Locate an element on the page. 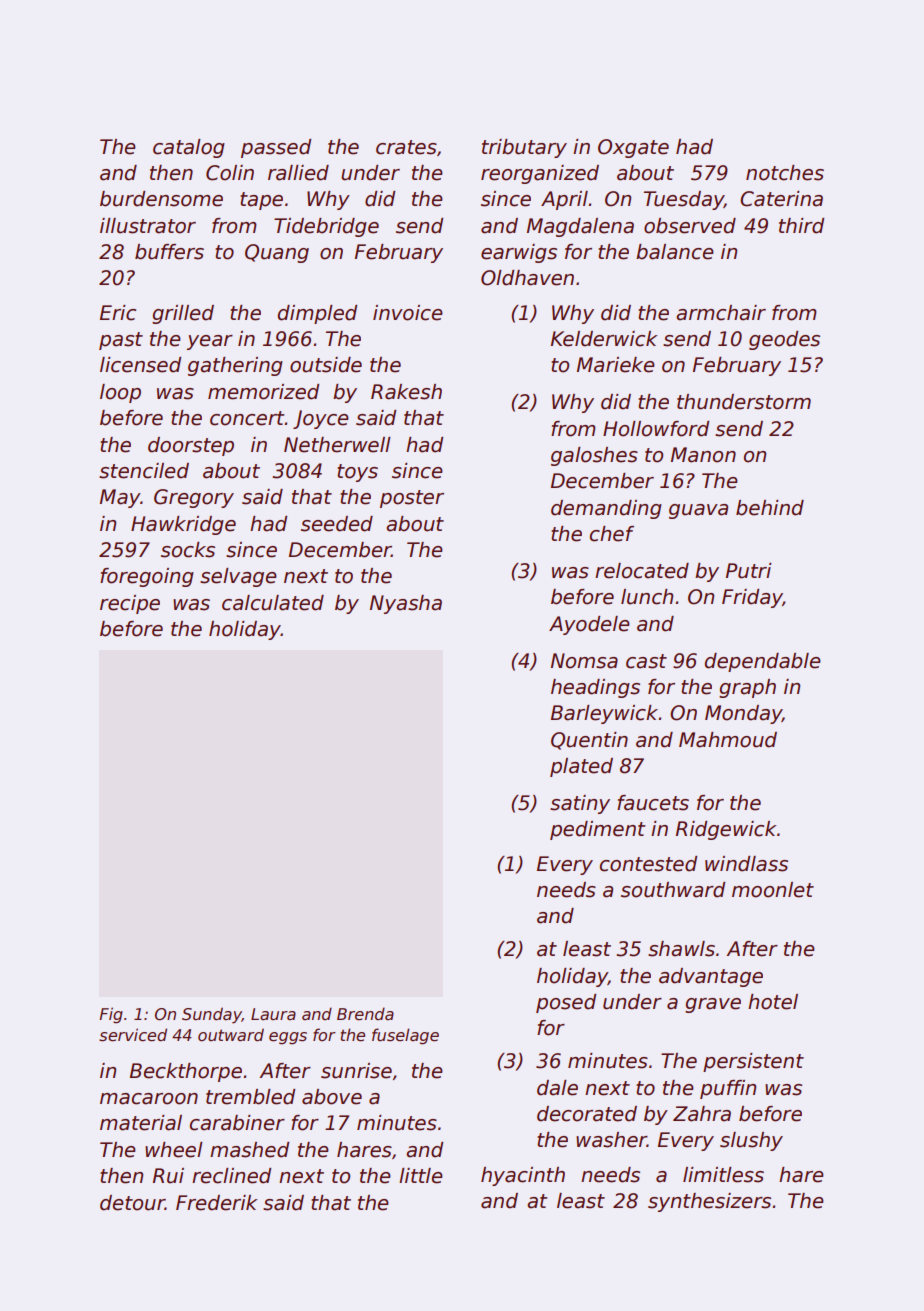 Image resolution: width=924 pixels, height=1311 pixels. contested is located at coordinates (648, 864).
